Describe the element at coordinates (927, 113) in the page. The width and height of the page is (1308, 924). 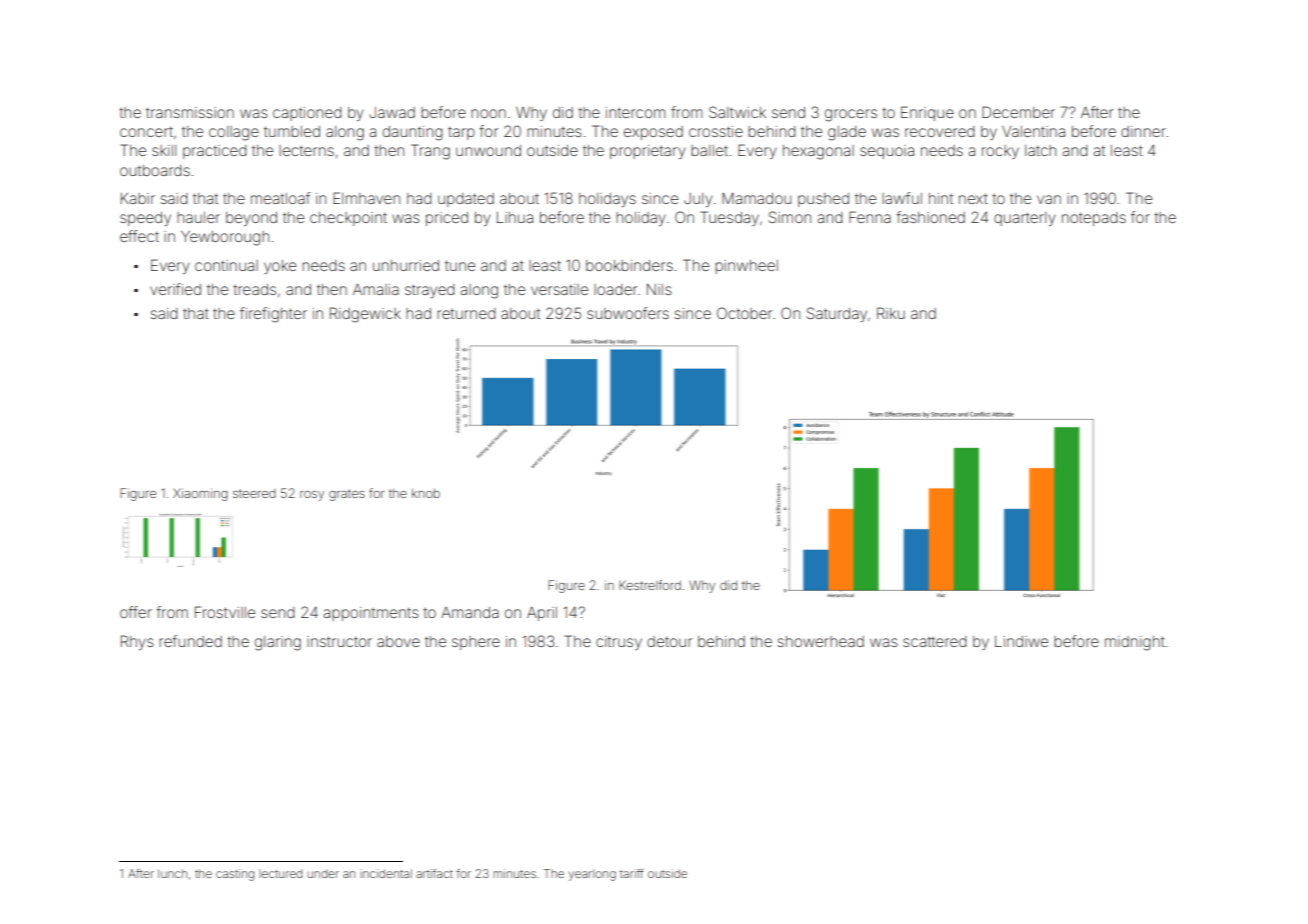
I see `Enrique` at that location.
